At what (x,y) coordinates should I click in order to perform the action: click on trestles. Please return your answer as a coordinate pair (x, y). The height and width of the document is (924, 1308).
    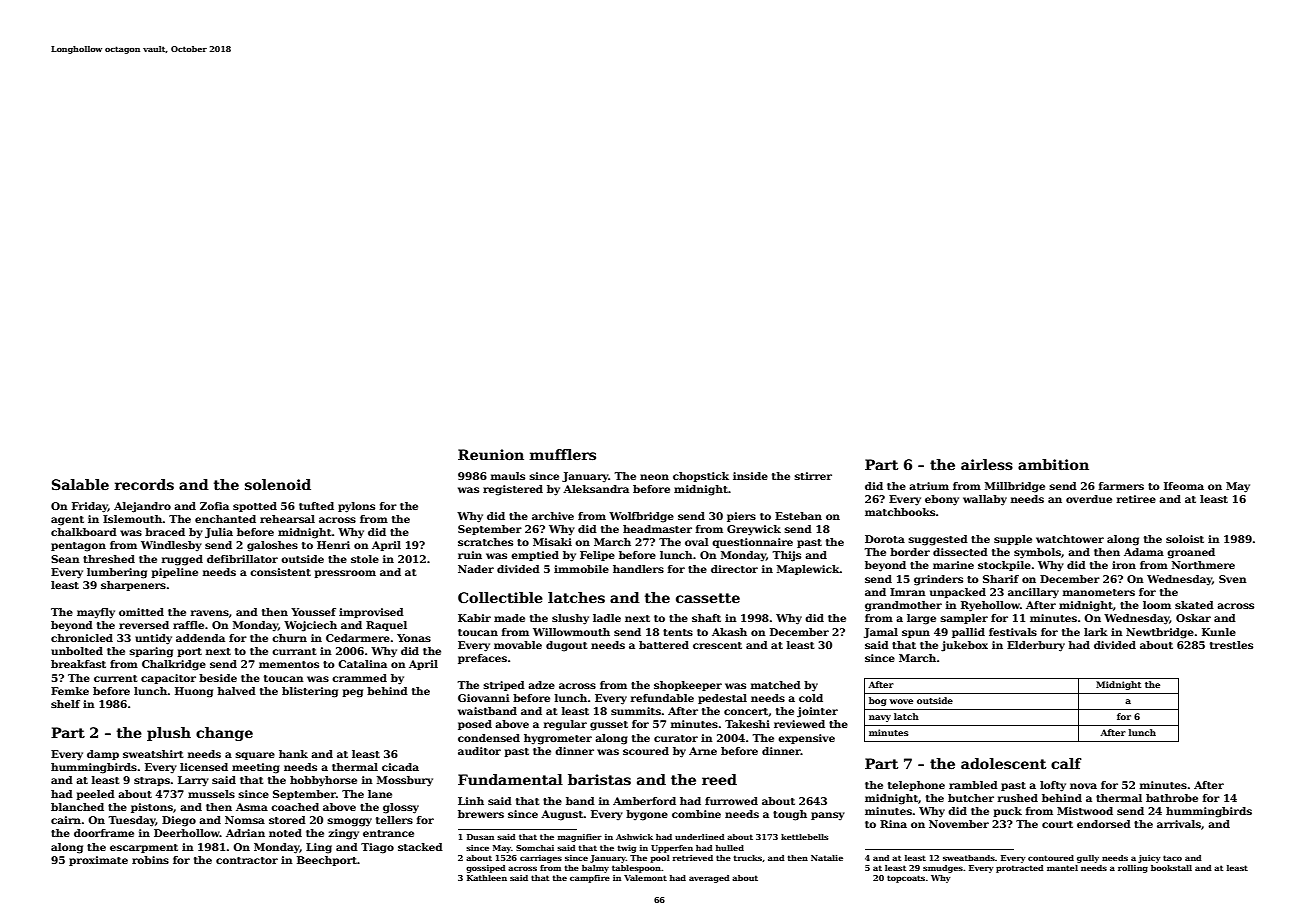
    Looking at the image, I should click on (1231, 645).
